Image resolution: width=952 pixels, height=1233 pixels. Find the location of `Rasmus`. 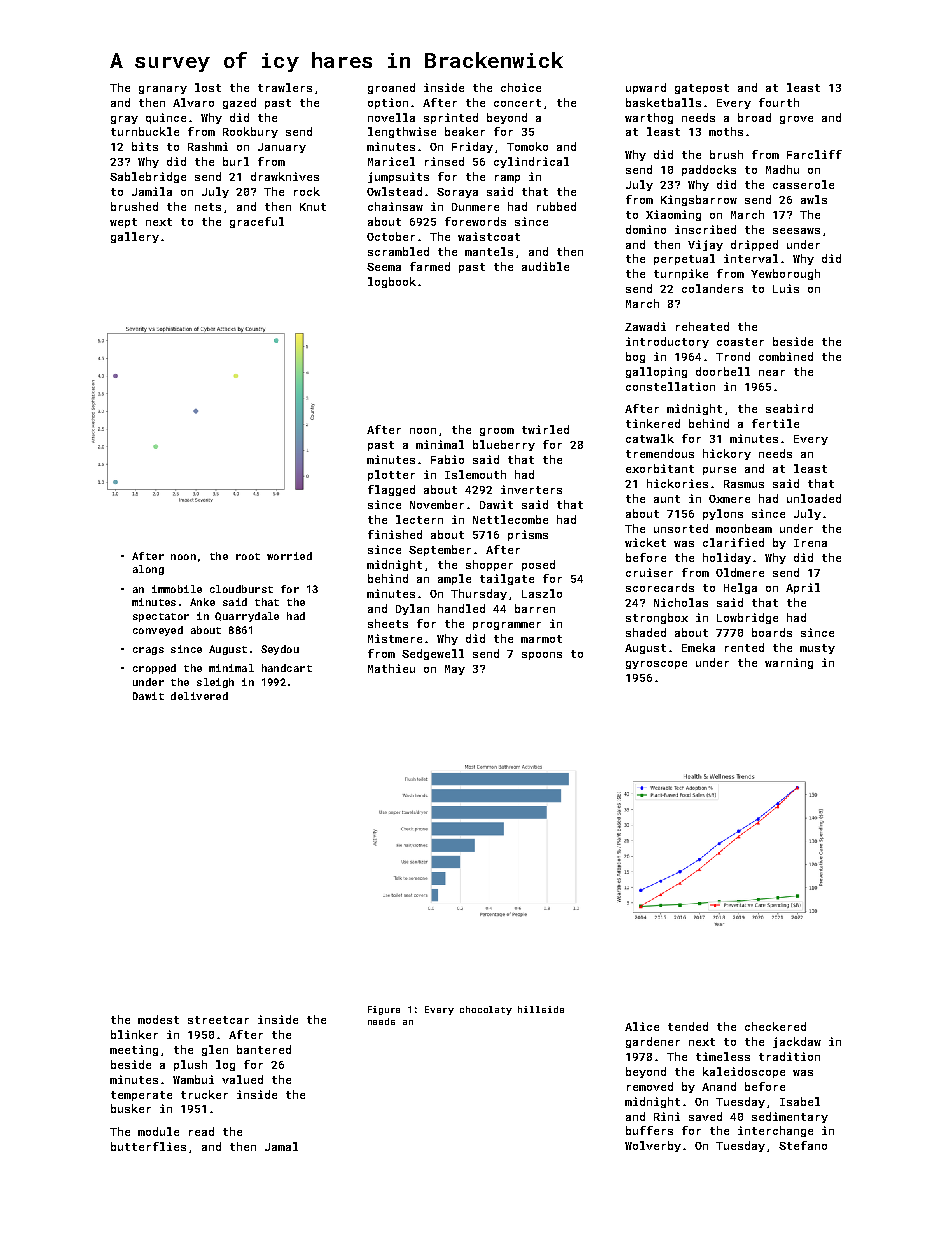

Rasmus is located at coordinates (744, 484).
